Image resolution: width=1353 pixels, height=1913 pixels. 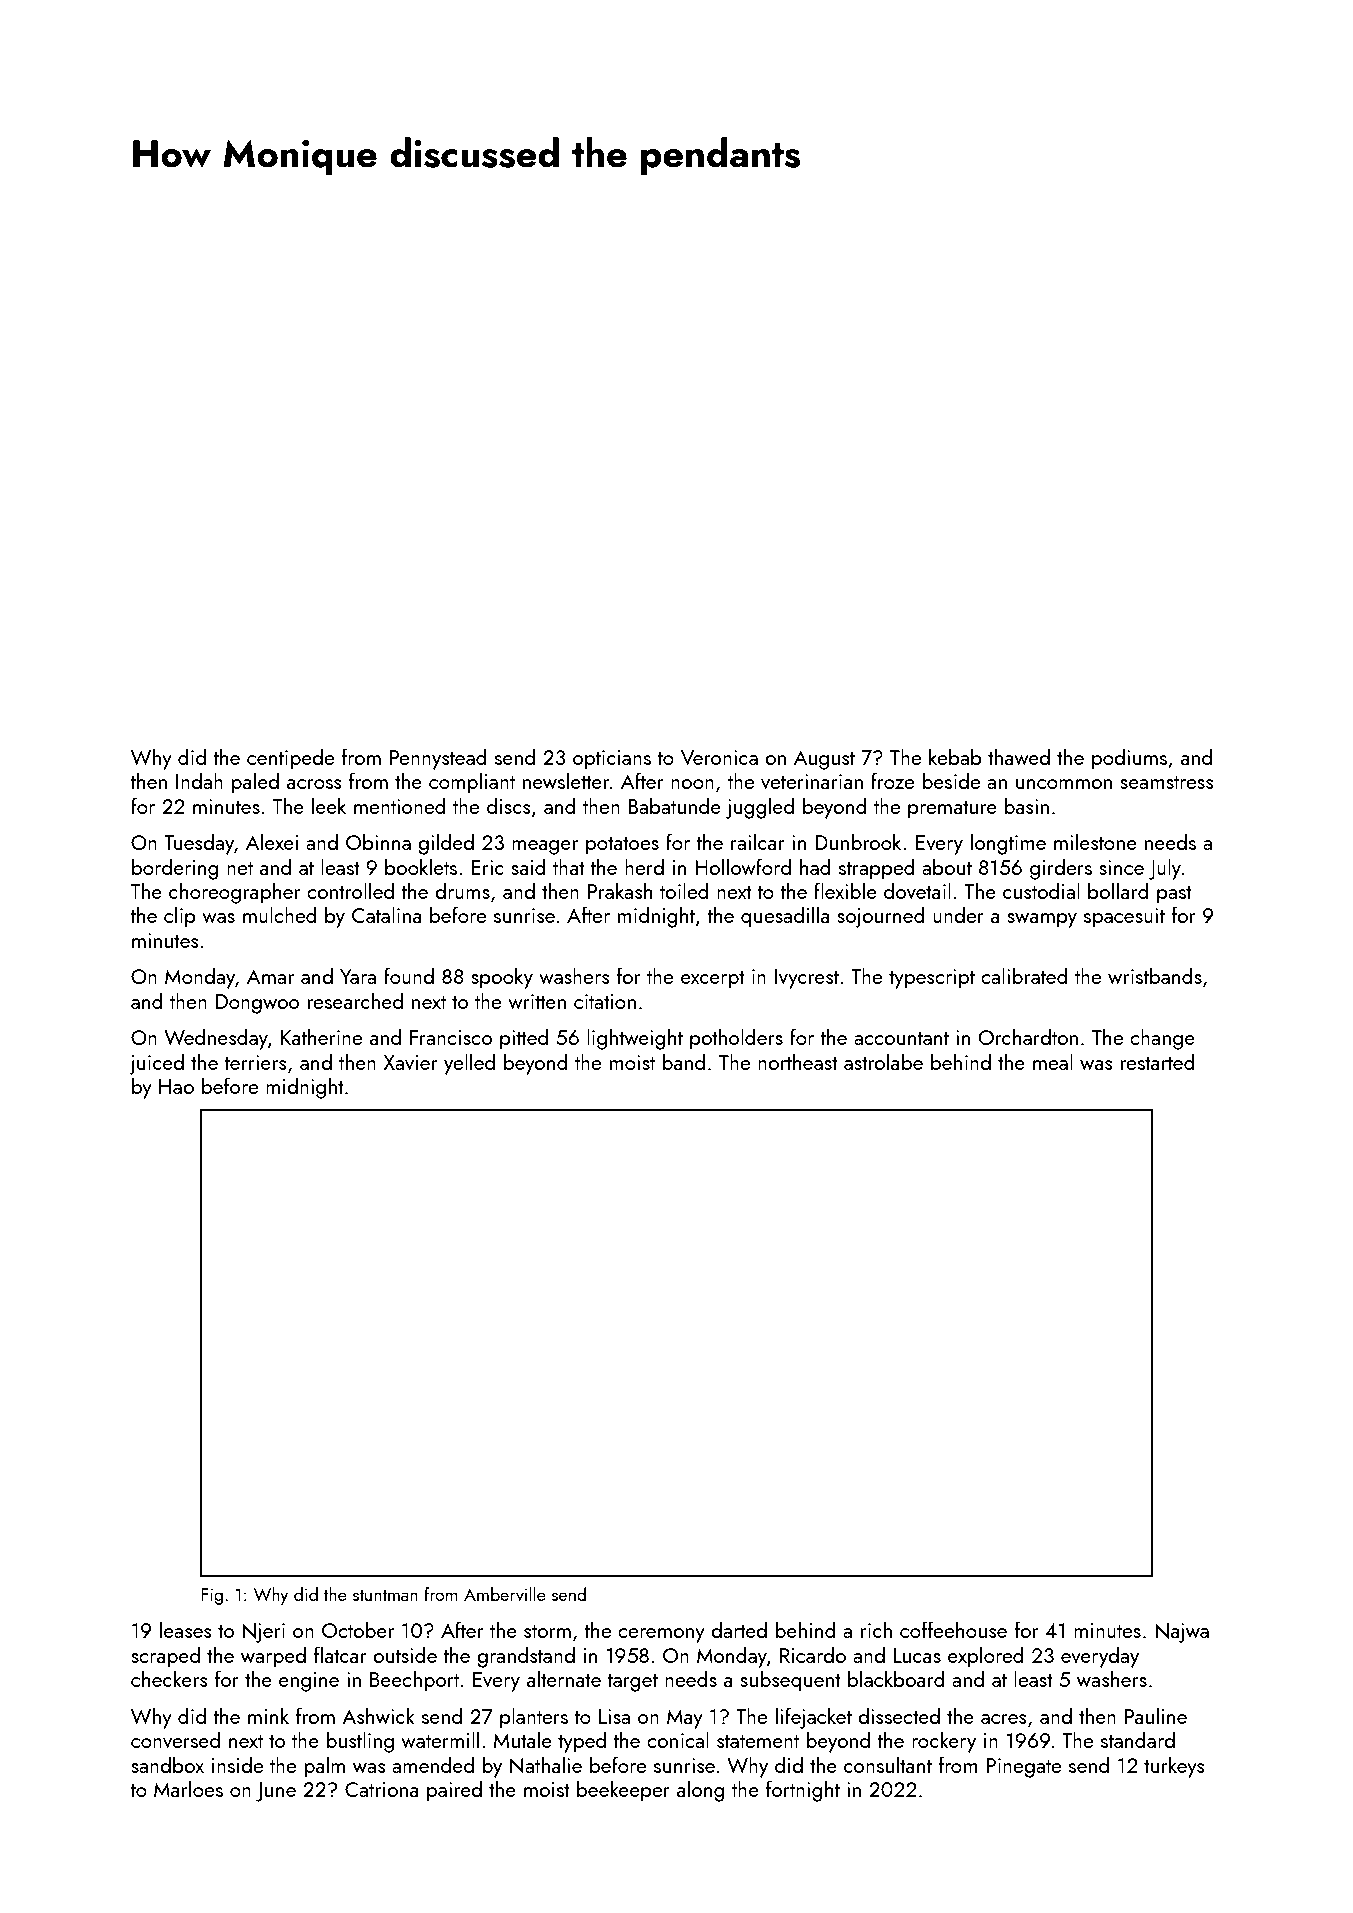 What do you see at coordinates (180, 917) in the screenshot?
I see `clip` at bounding box center [180, 917].
